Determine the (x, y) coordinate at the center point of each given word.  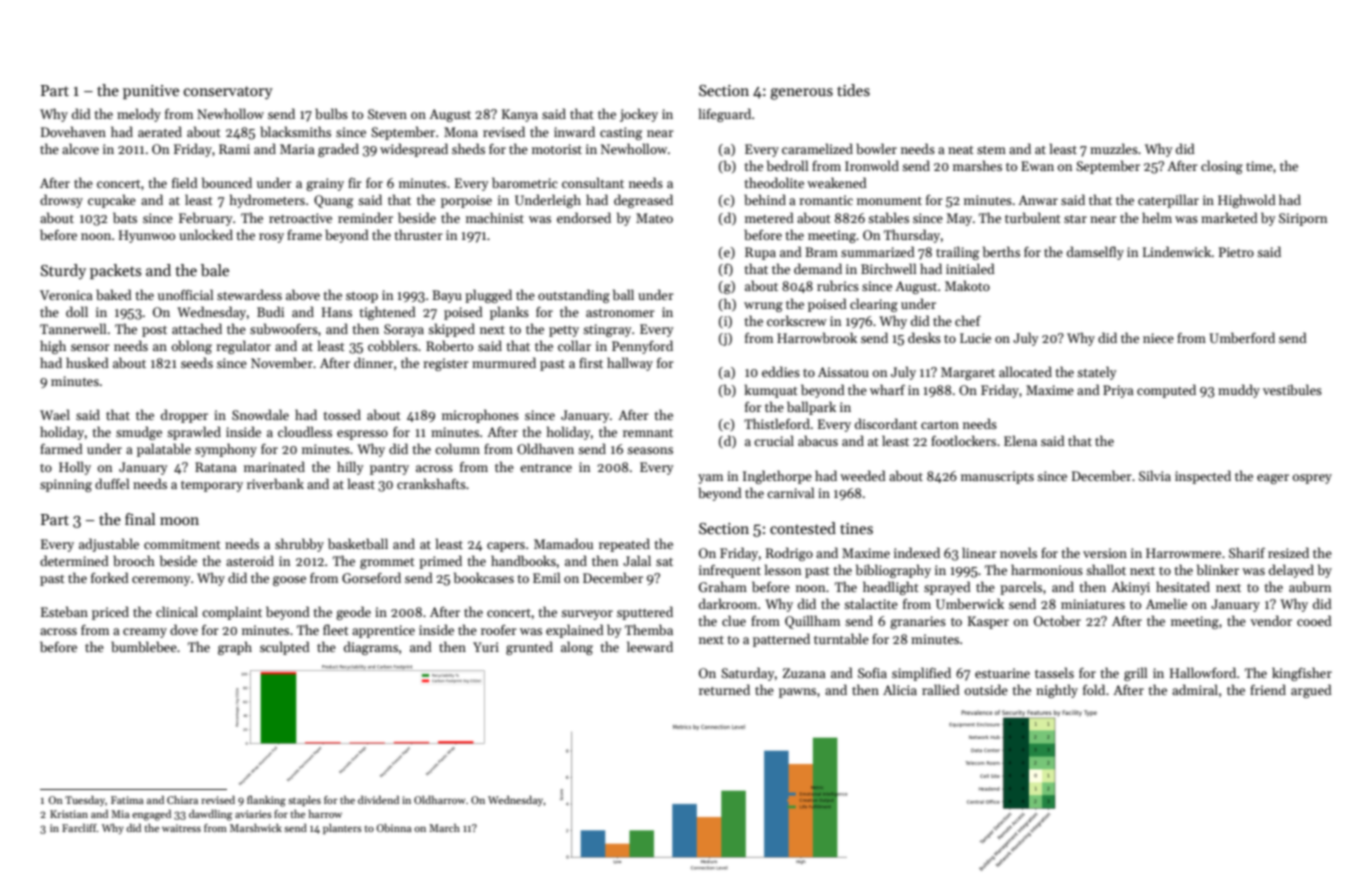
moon (179, 521)
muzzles (1114, 148)
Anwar (1038, 200)
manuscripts (997, 477)
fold (1094, 689)
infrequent (730, 571)
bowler (876, 148)
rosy (271, 238)
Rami (234, 149)
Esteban (64, 611)
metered (769, 217)
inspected (1203, 477)
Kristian (69, 814)
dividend (378, 799)
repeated (624, 545)
